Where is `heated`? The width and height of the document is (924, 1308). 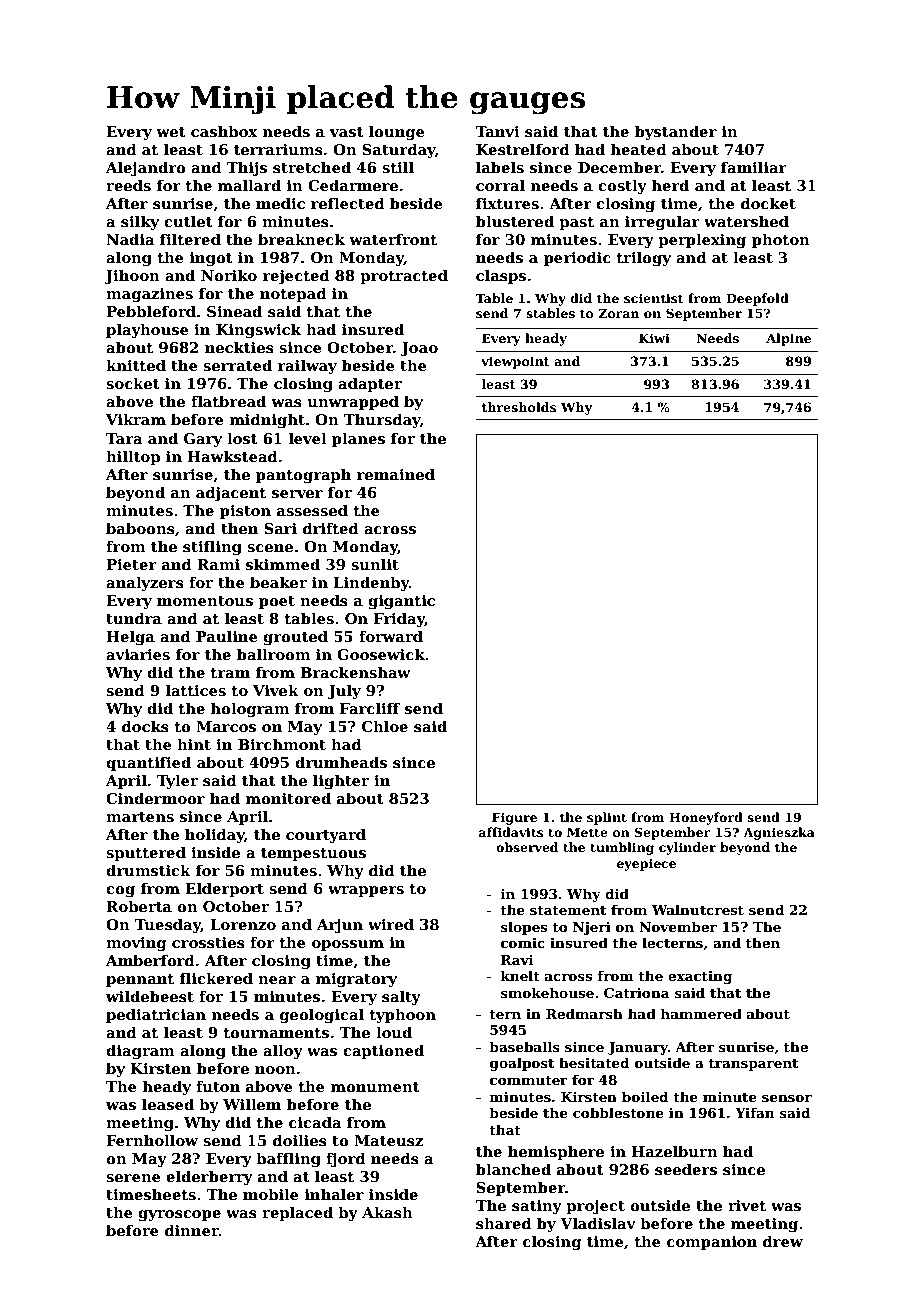
heated is located at coordinates (639, 149).
